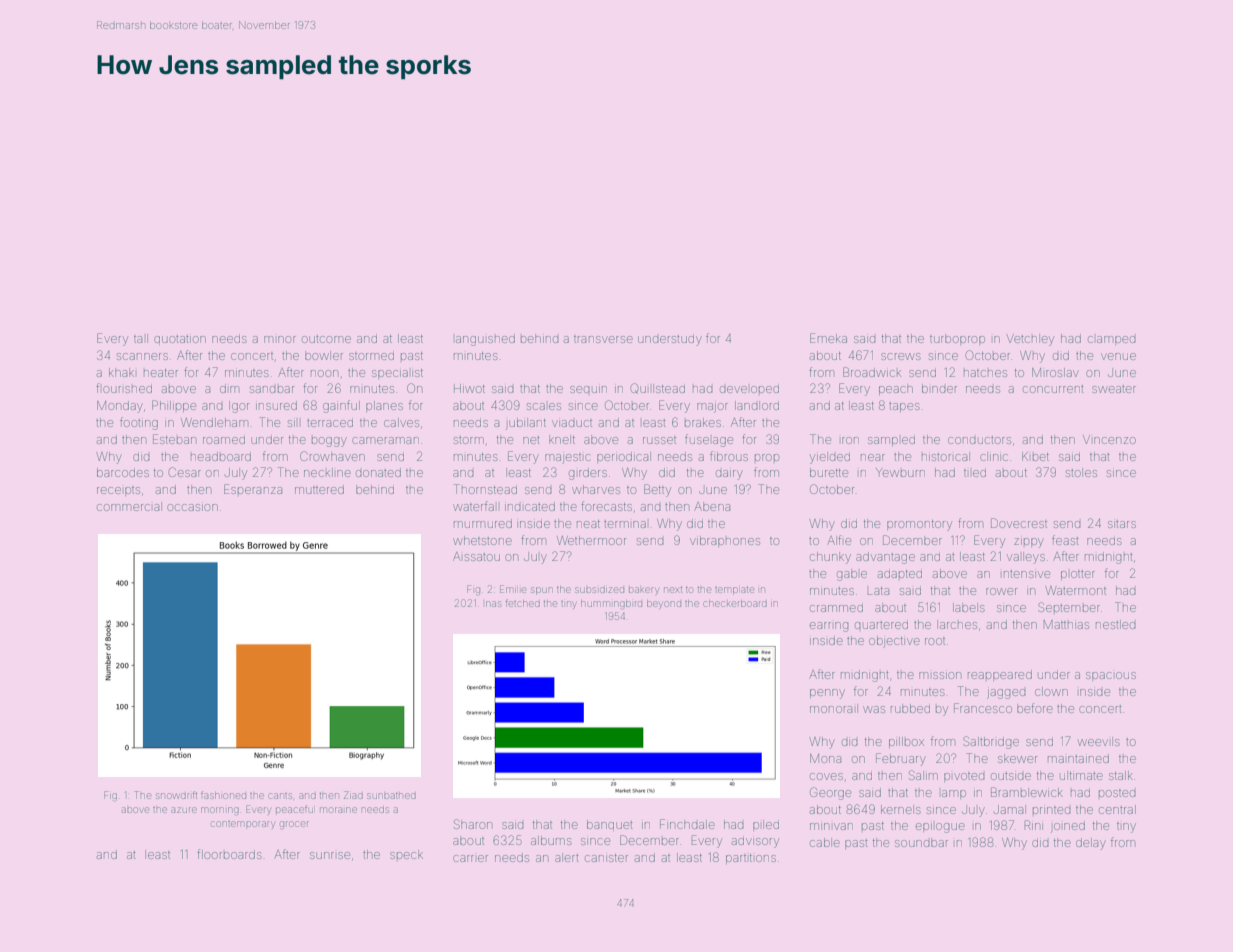  I want to click on muttered, so click(319, 489).
